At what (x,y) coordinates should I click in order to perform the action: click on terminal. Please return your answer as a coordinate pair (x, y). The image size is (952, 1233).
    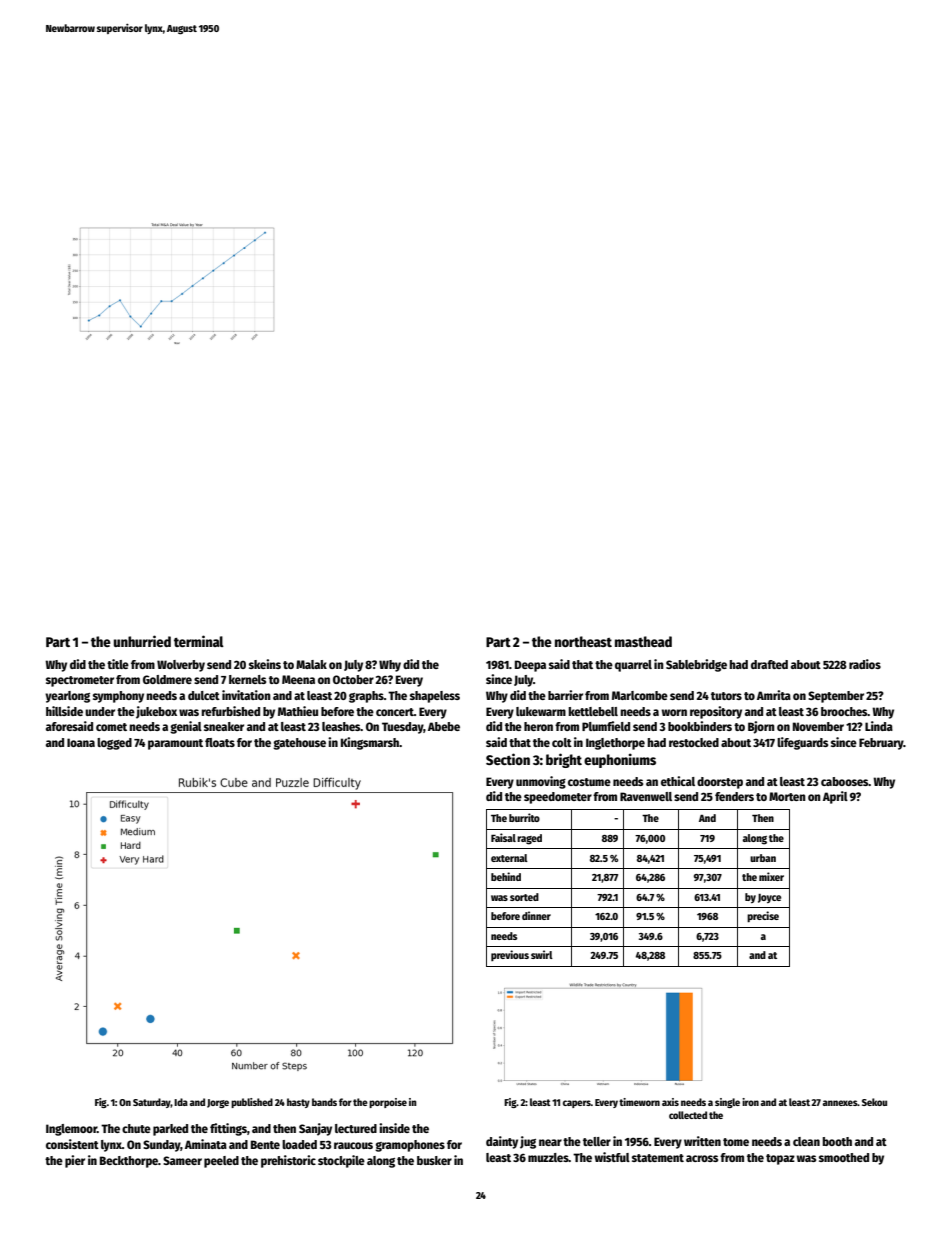
    Looking at the image, I should click on (199, 641).
